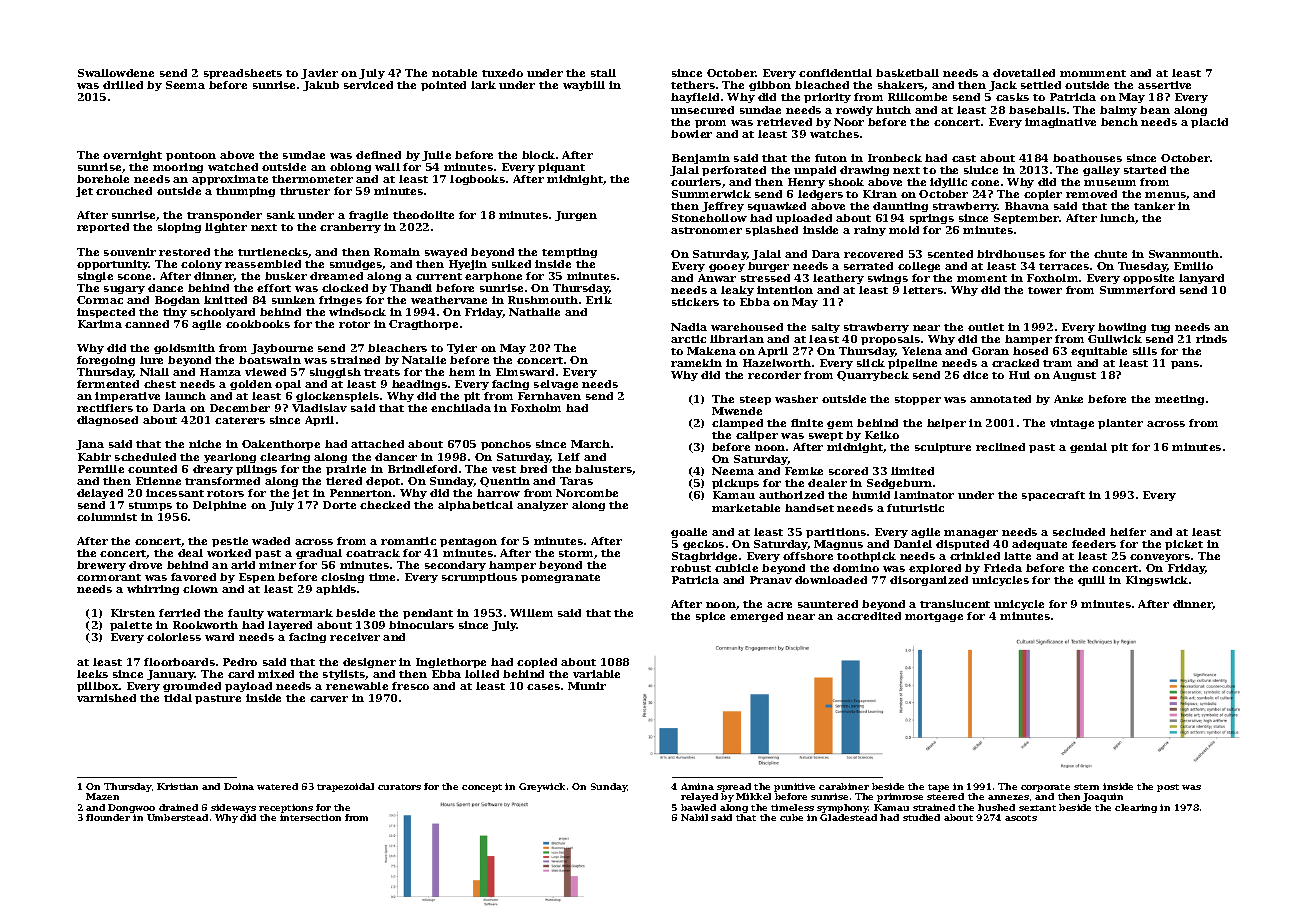 This document has height=924, width=1308. Describe the element at coordinates (151, 360) in the document. I see `lure` at that location.
